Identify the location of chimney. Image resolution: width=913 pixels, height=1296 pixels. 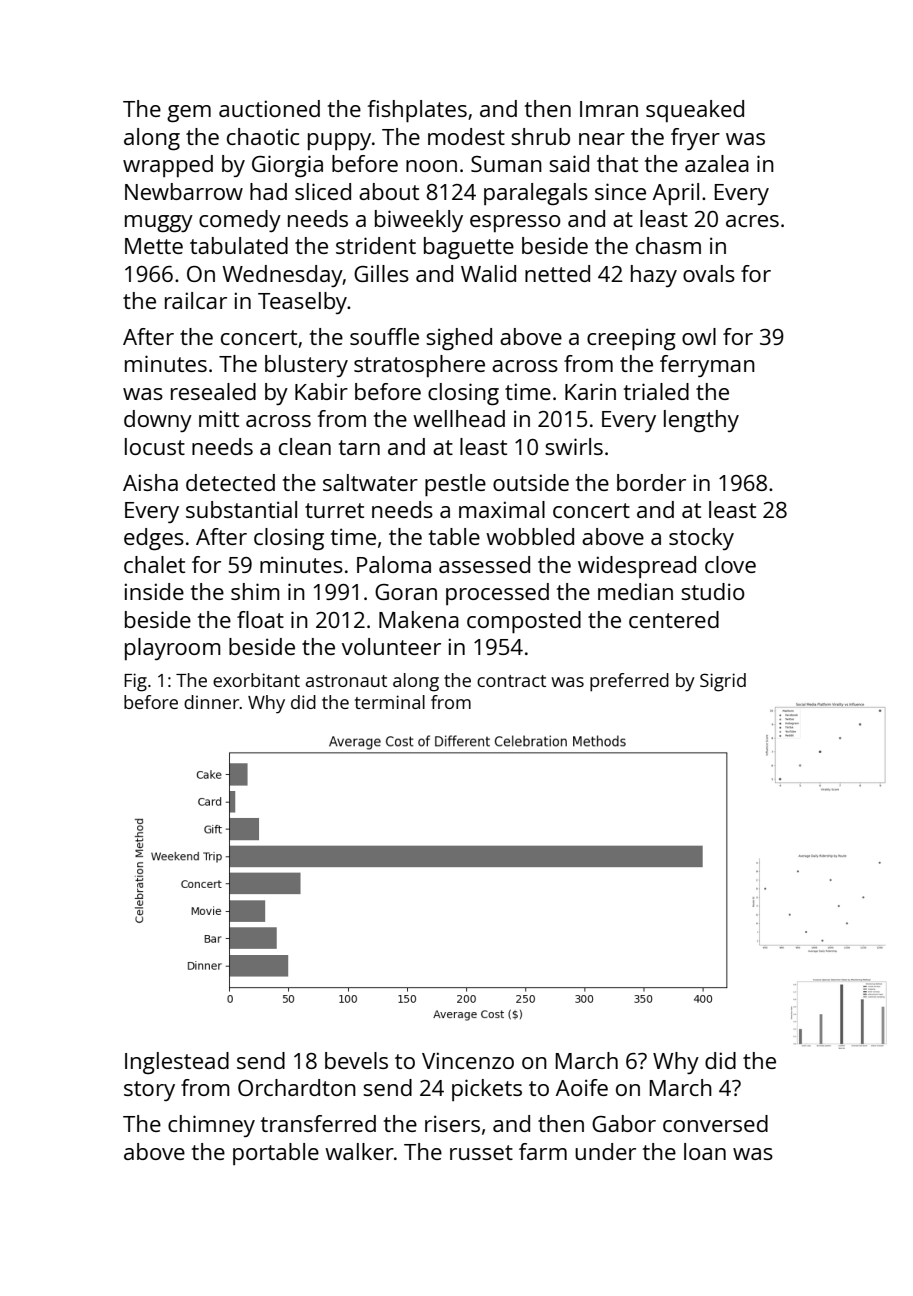
(211, 1126).
